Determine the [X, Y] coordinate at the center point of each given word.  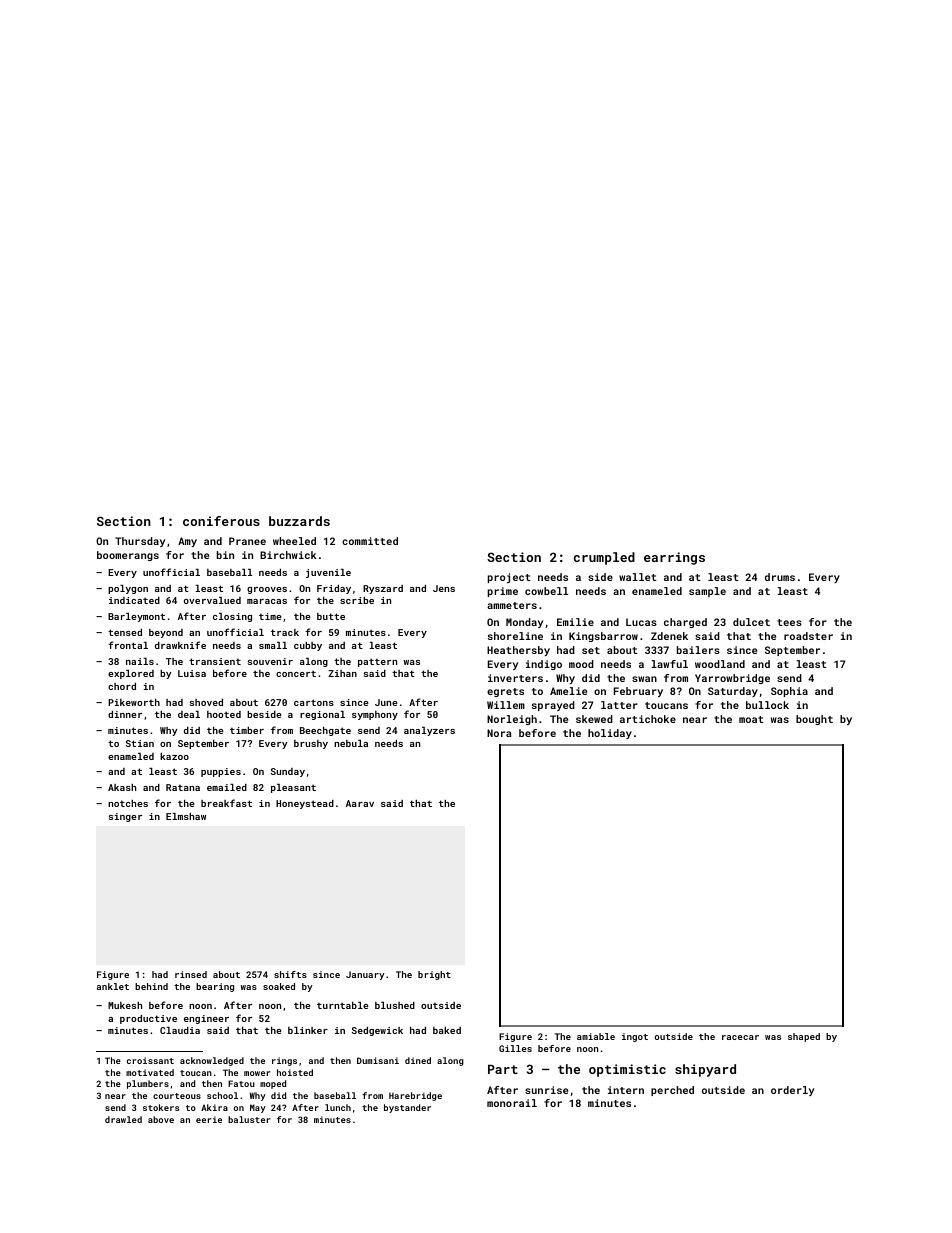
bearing [215, 987]
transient [215, 661]
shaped [804, 1037]
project [509, 578]
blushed [395, 1005]
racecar [740, 1037]
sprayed [553, 706]
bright [434, 975]
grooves [267, 590]
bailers [698, 650]
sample [707, 592]
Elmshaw [186, 816]
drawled [123, 1119]
